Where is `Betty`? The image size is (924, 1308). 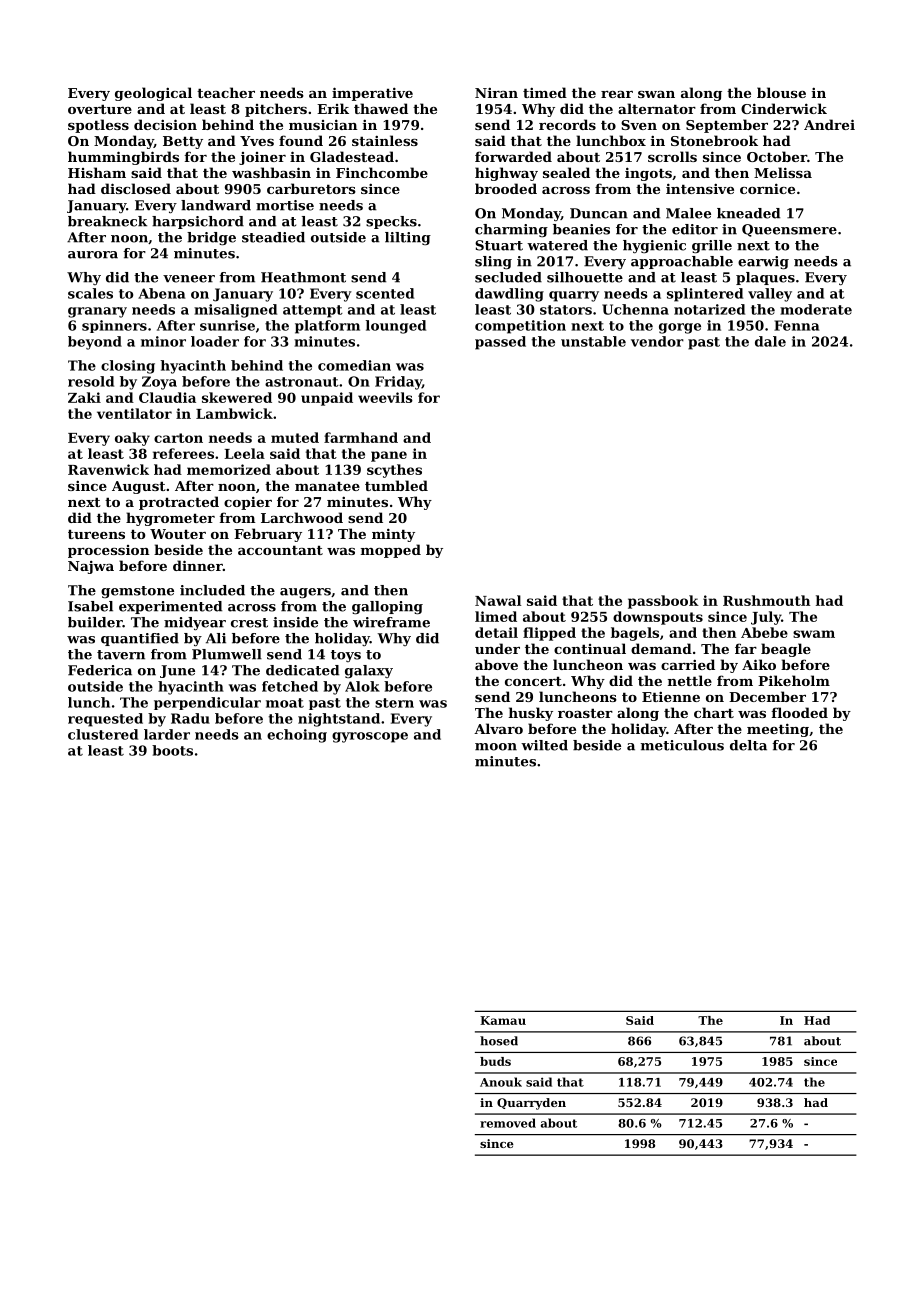
Betty is located at coordinates (183, 142).
